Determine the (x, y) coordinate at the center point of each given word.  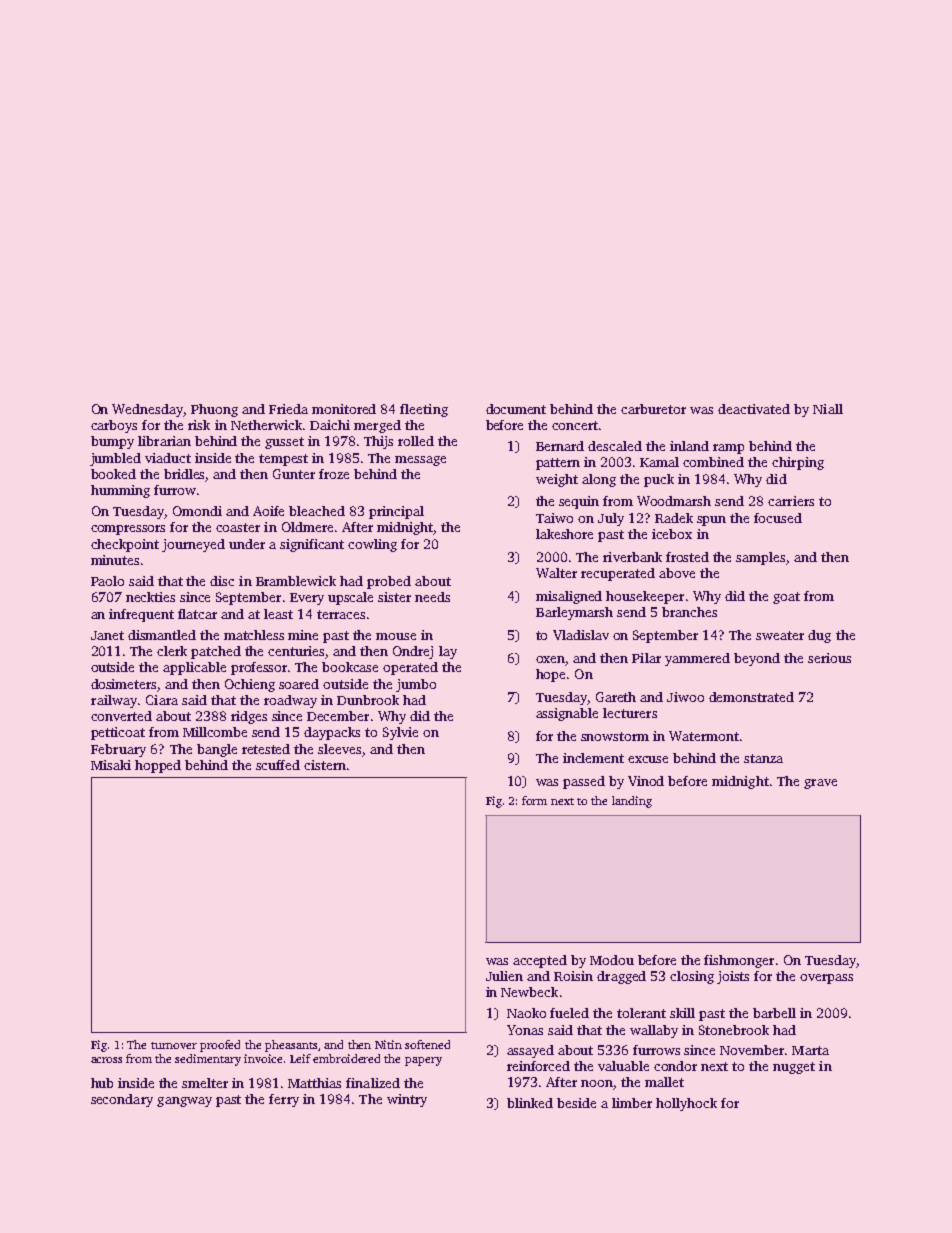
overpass (826, 979)
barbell (774, 1013)
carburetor (653, 409)
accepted (540, 961)
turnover (174, 1045)
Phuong (214, 410)
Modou (612, 960)
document (516, 409)
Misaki (111, 765)
